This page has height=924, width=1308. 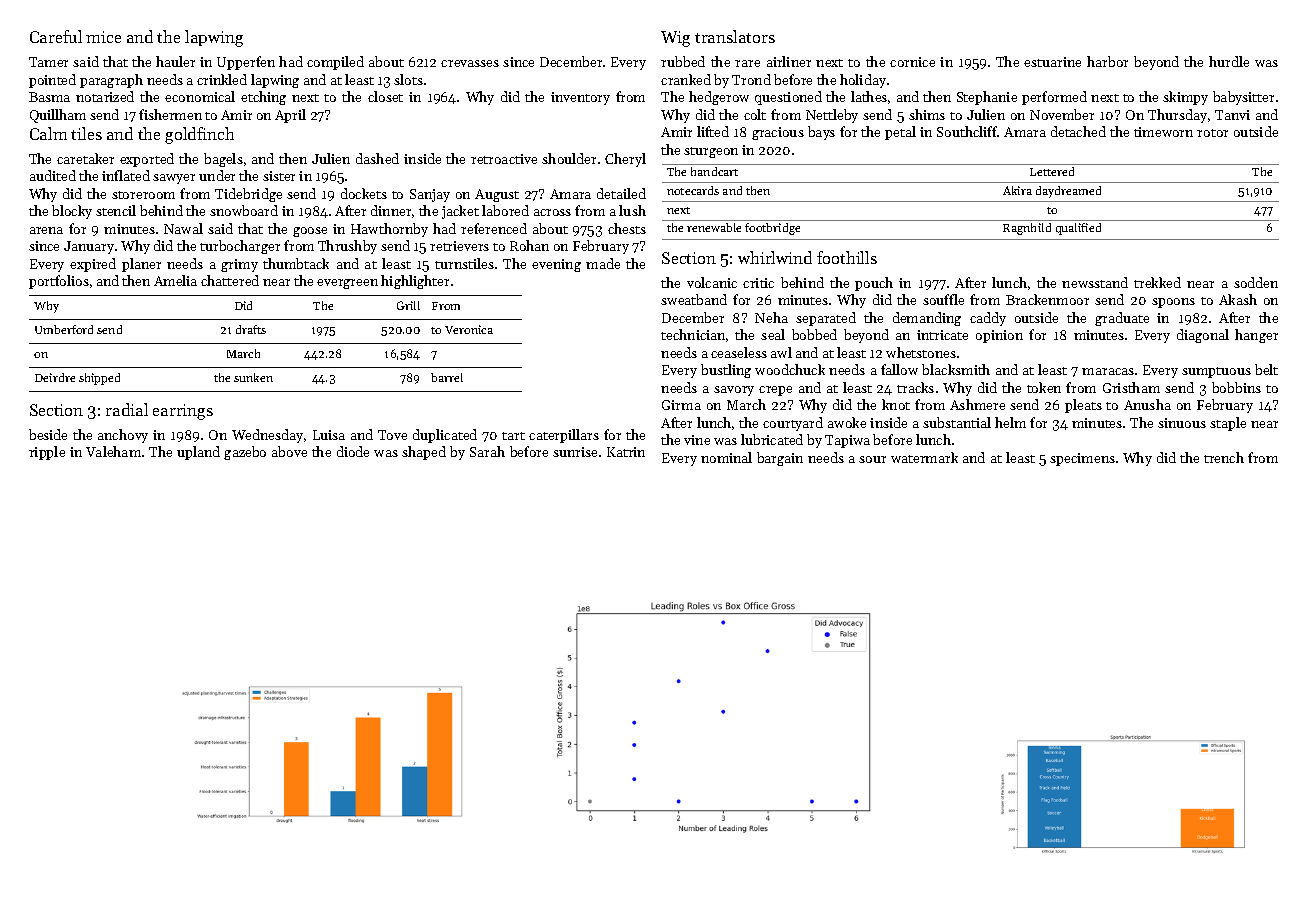 What do you see at coordinates (408, 79) in the page?
I see `slots` at bounding box center [408, 79].
